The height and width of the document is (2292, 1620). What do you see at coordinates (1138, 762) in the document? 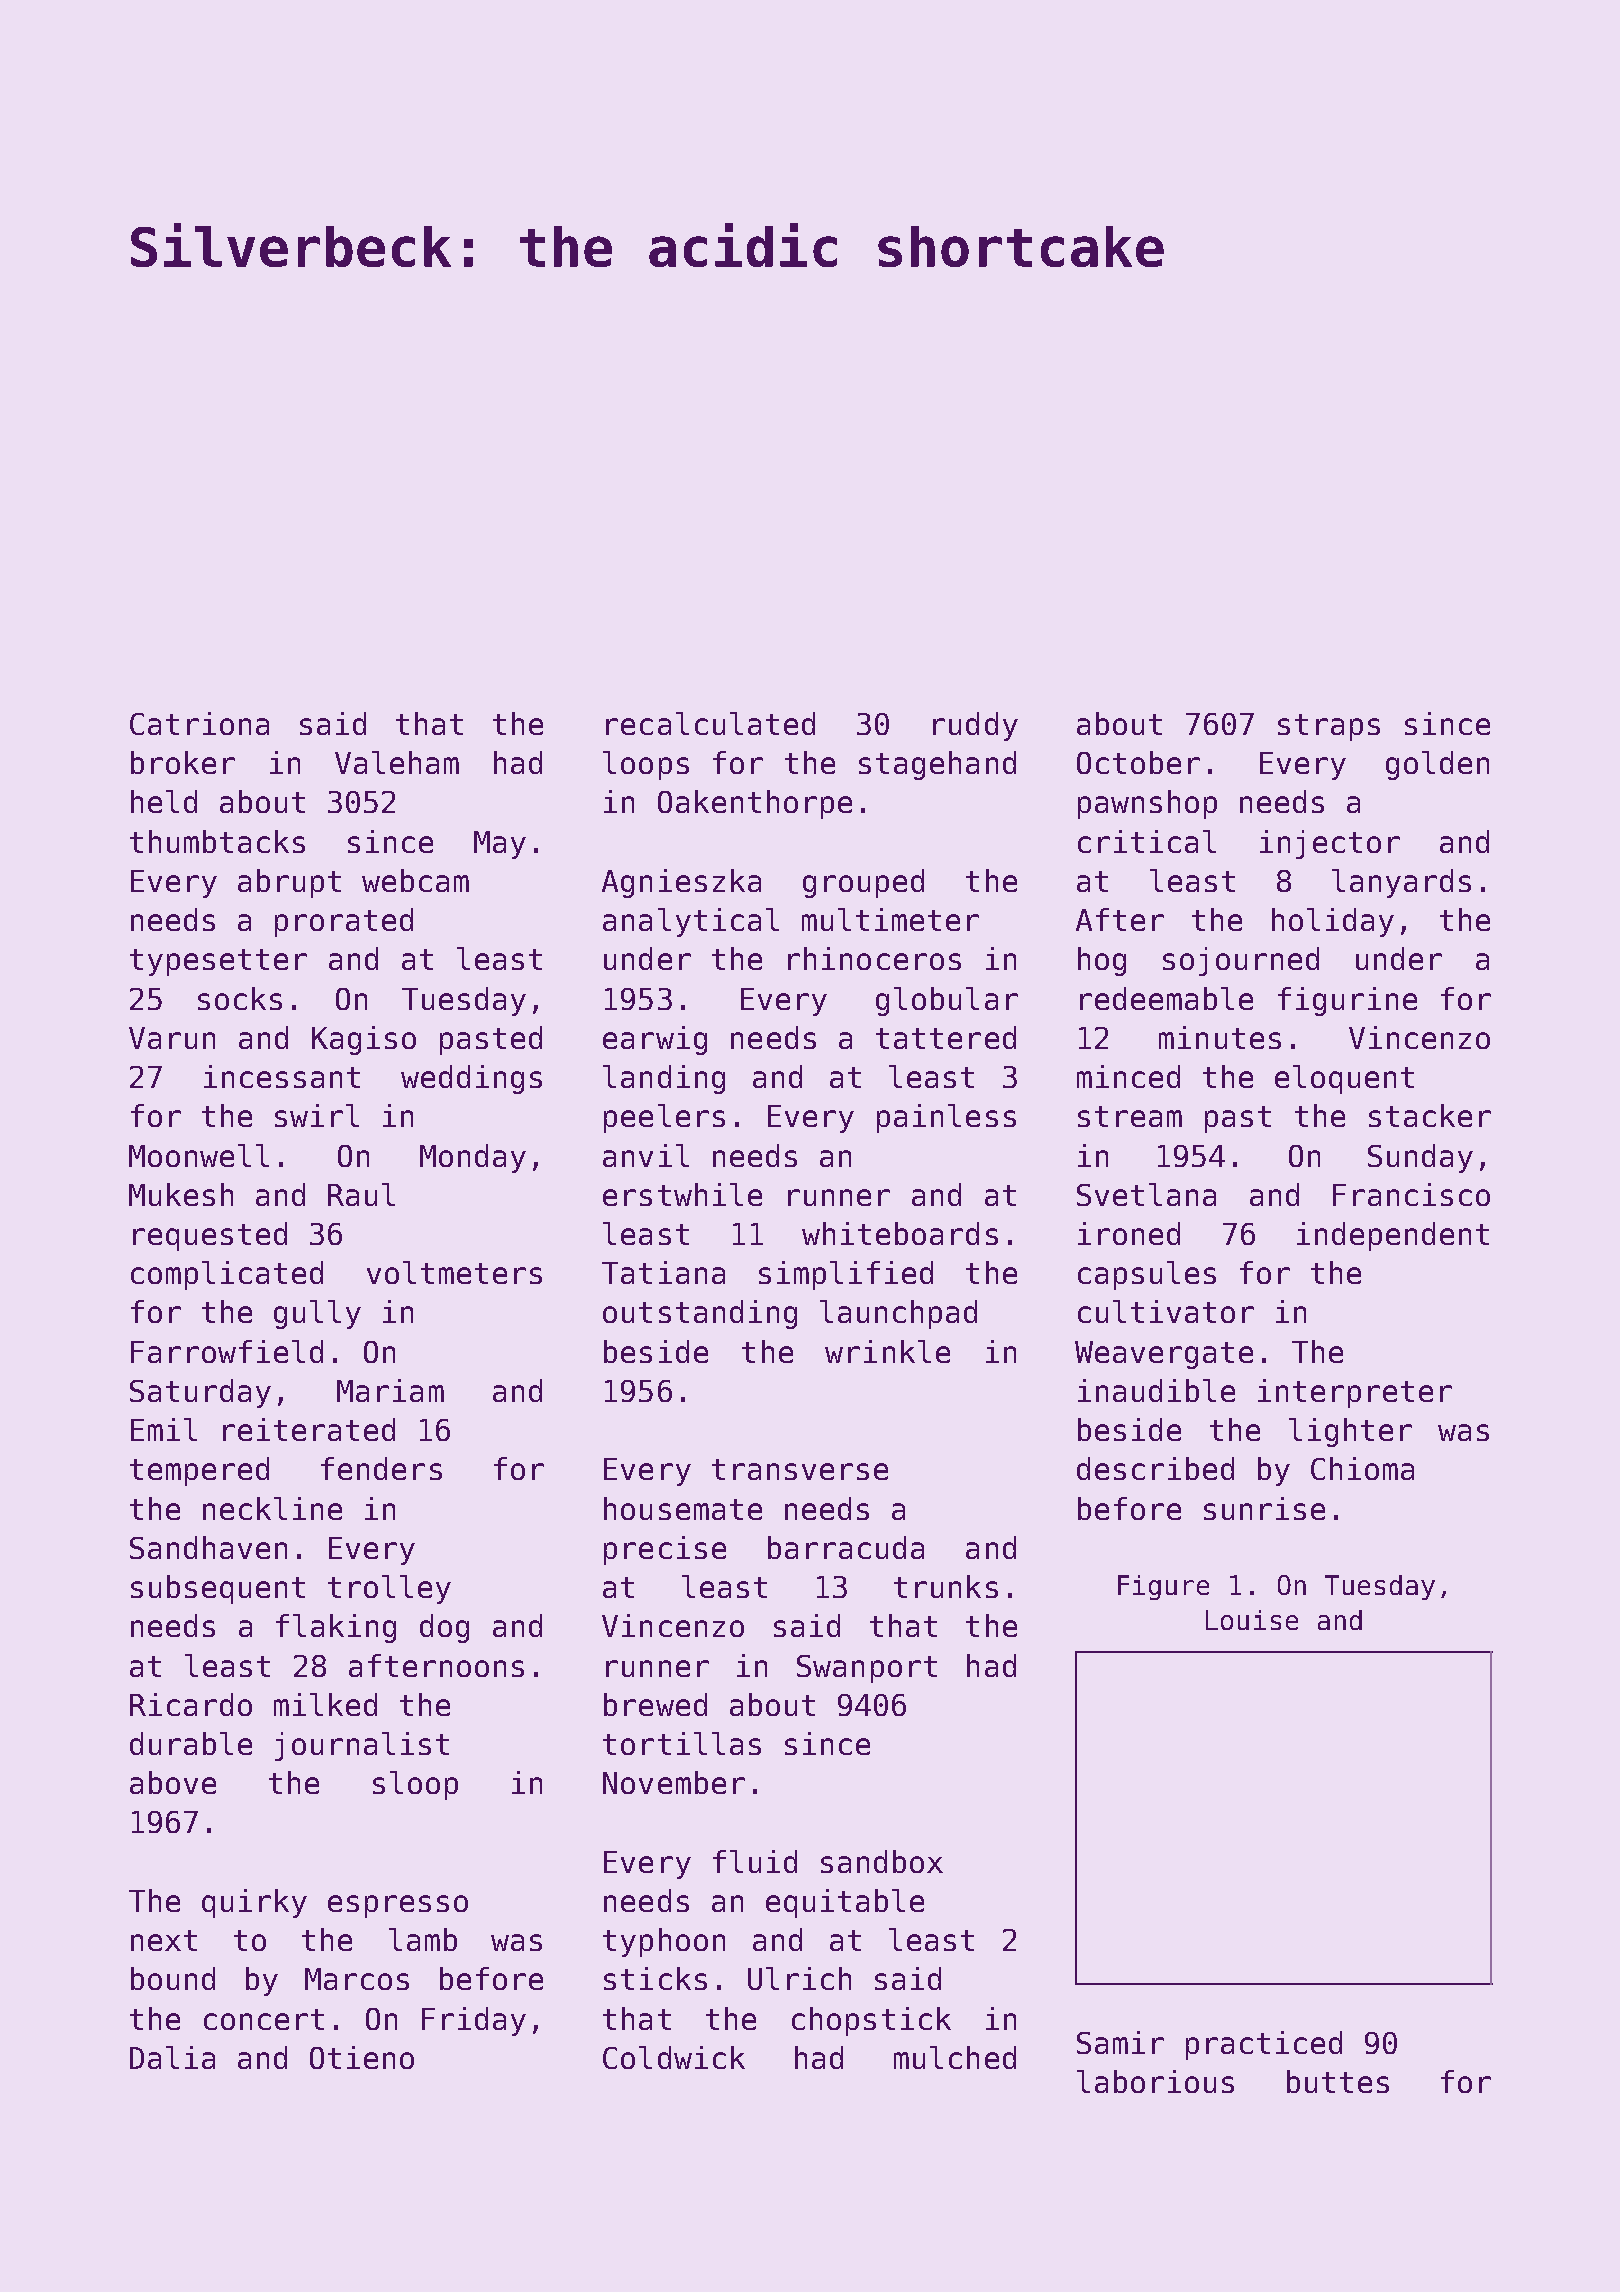
I see `October` at bounding box center [1138, 762].
